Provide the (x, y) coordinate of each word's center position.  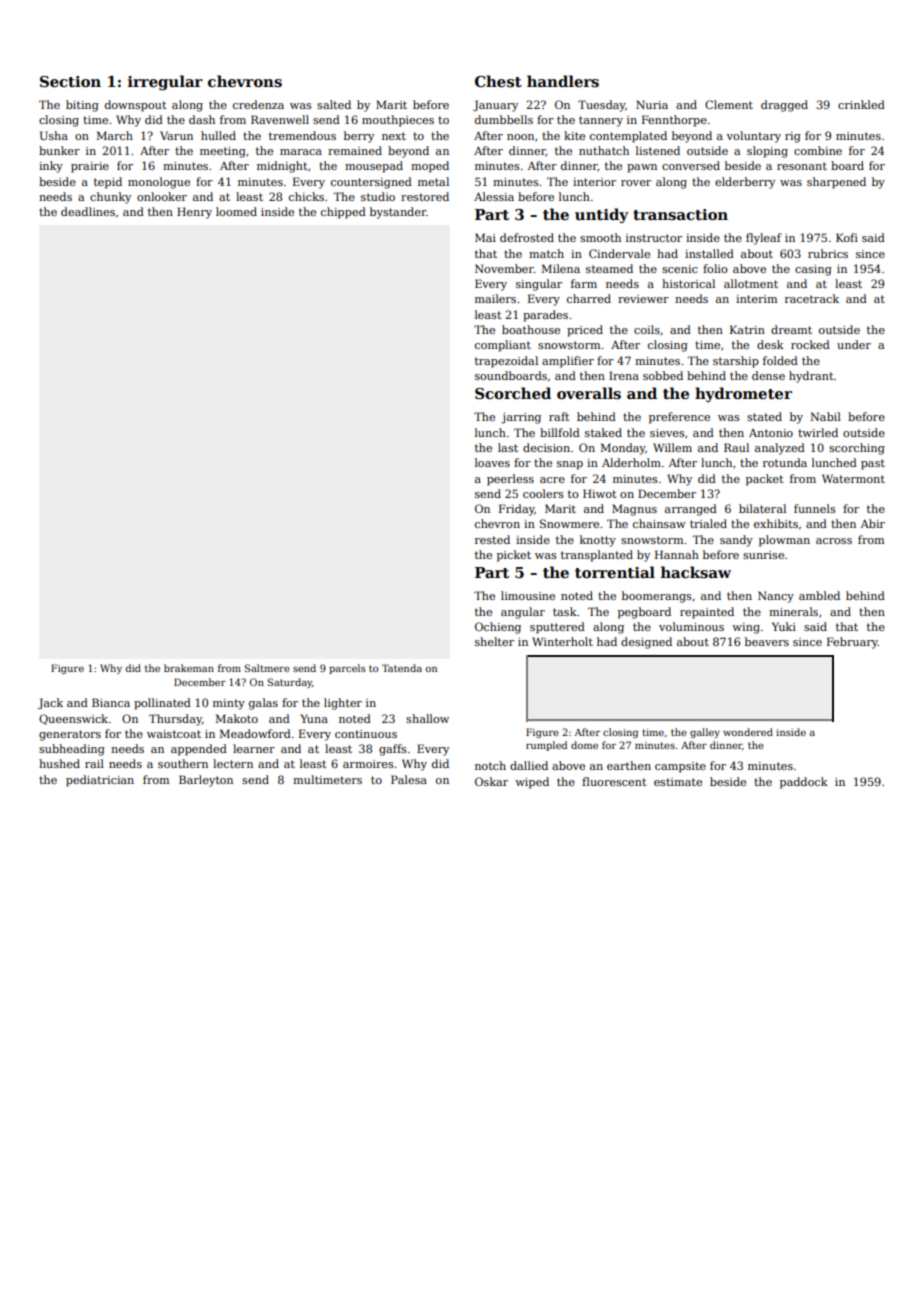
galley (705, 733)
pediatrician (100, 781)
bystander (398, 213)
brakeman (189, 668)
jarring (521, 418)
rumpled (546, 746)
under (854, 344)
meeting (223, 152)
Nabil (825, 416)
